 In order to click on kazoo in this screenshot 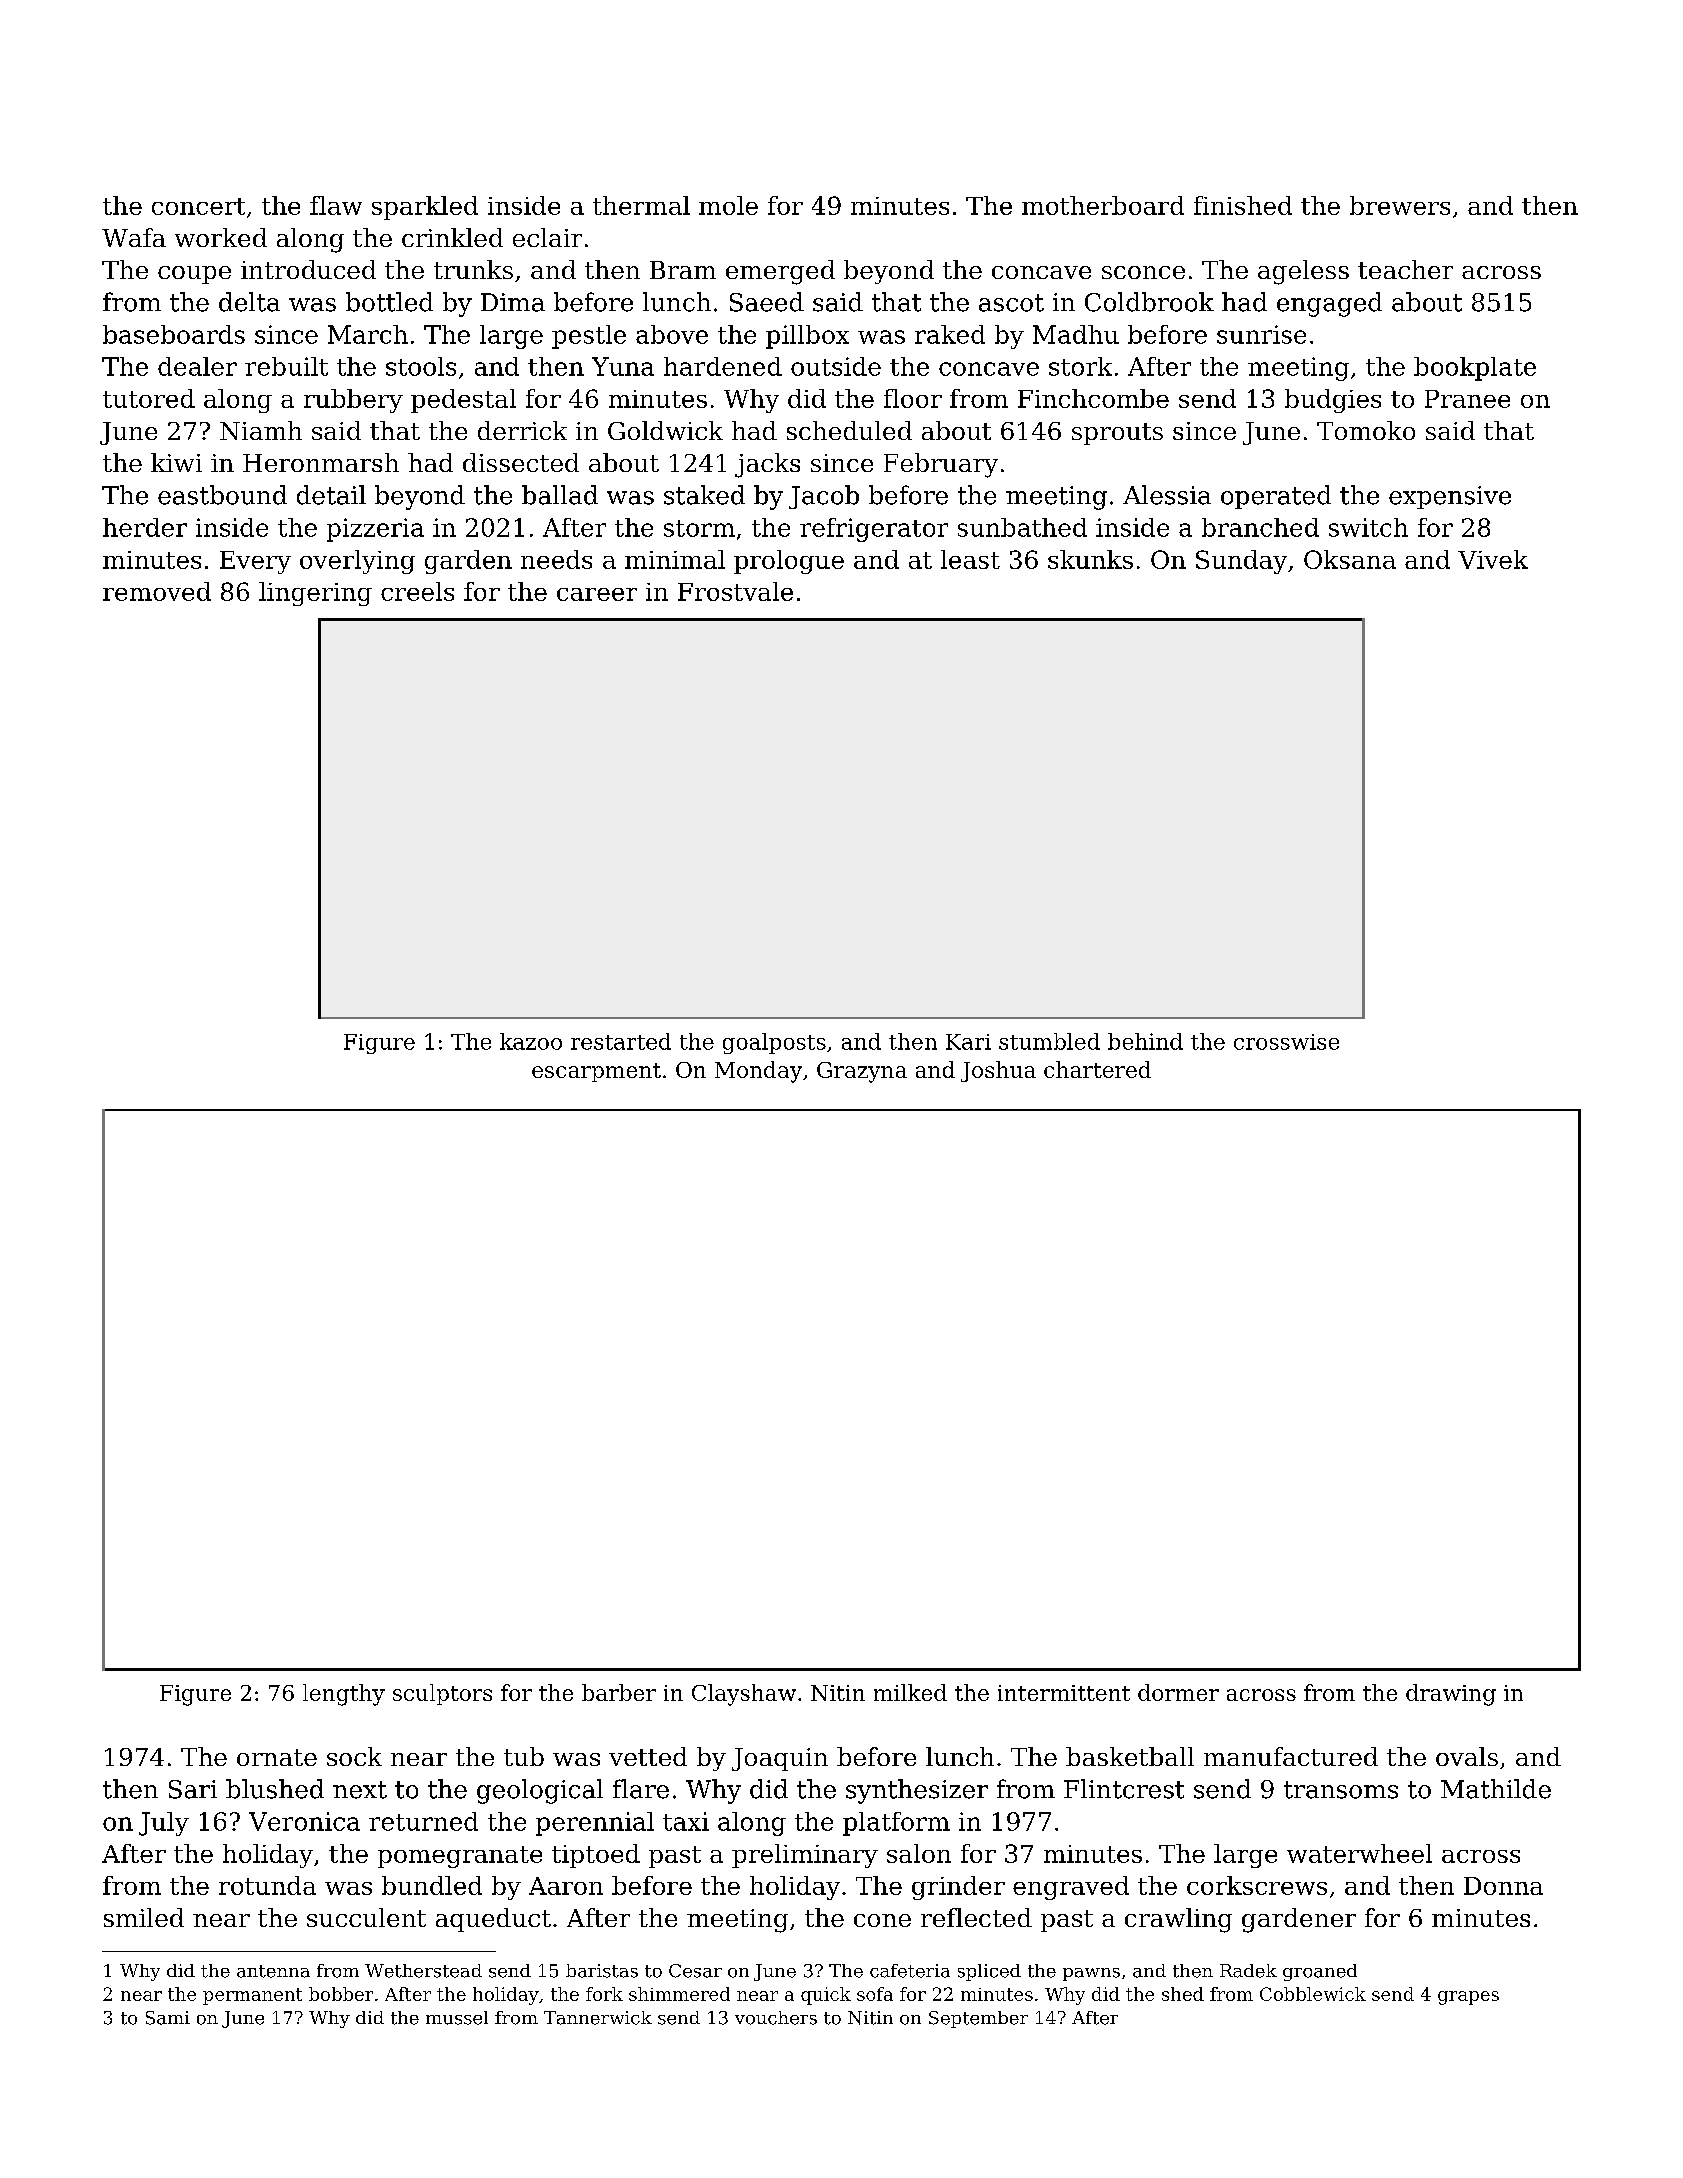, I will do `click(531, 1041)`.
